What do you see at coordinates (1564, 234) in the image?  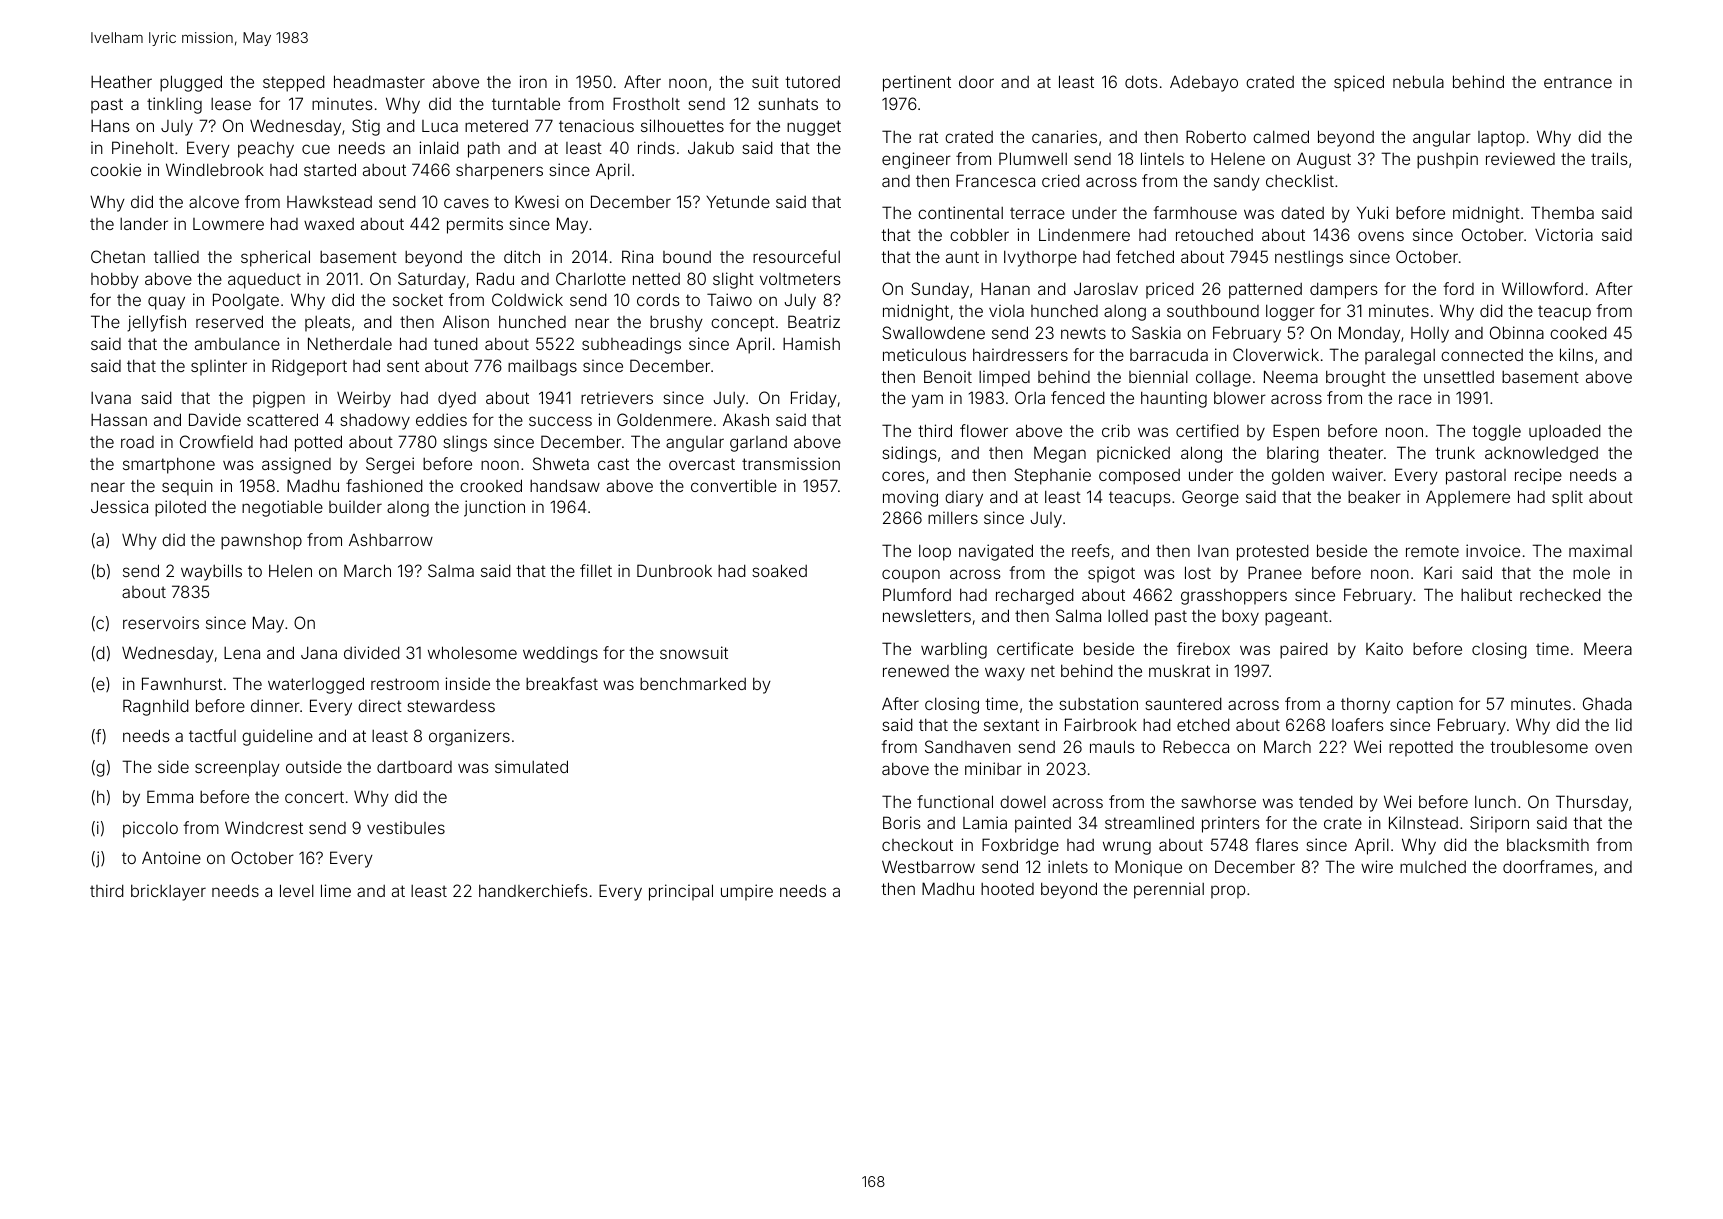 I see `Victoria` at bounding box center [1564, 234].
